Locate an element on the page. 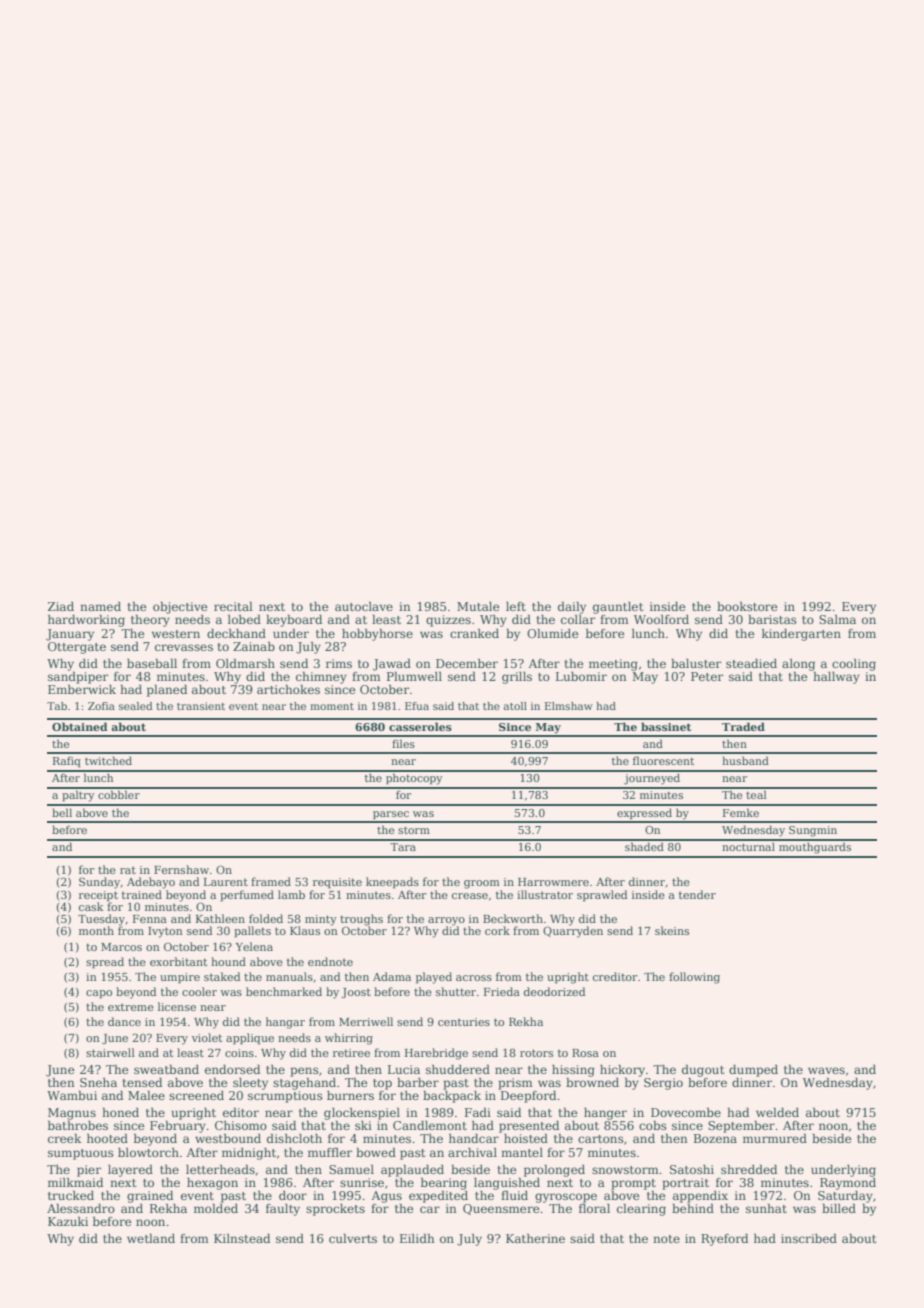 The height and width of the image is (1308, 924). autoclave is located at coordinates (364, 606).
